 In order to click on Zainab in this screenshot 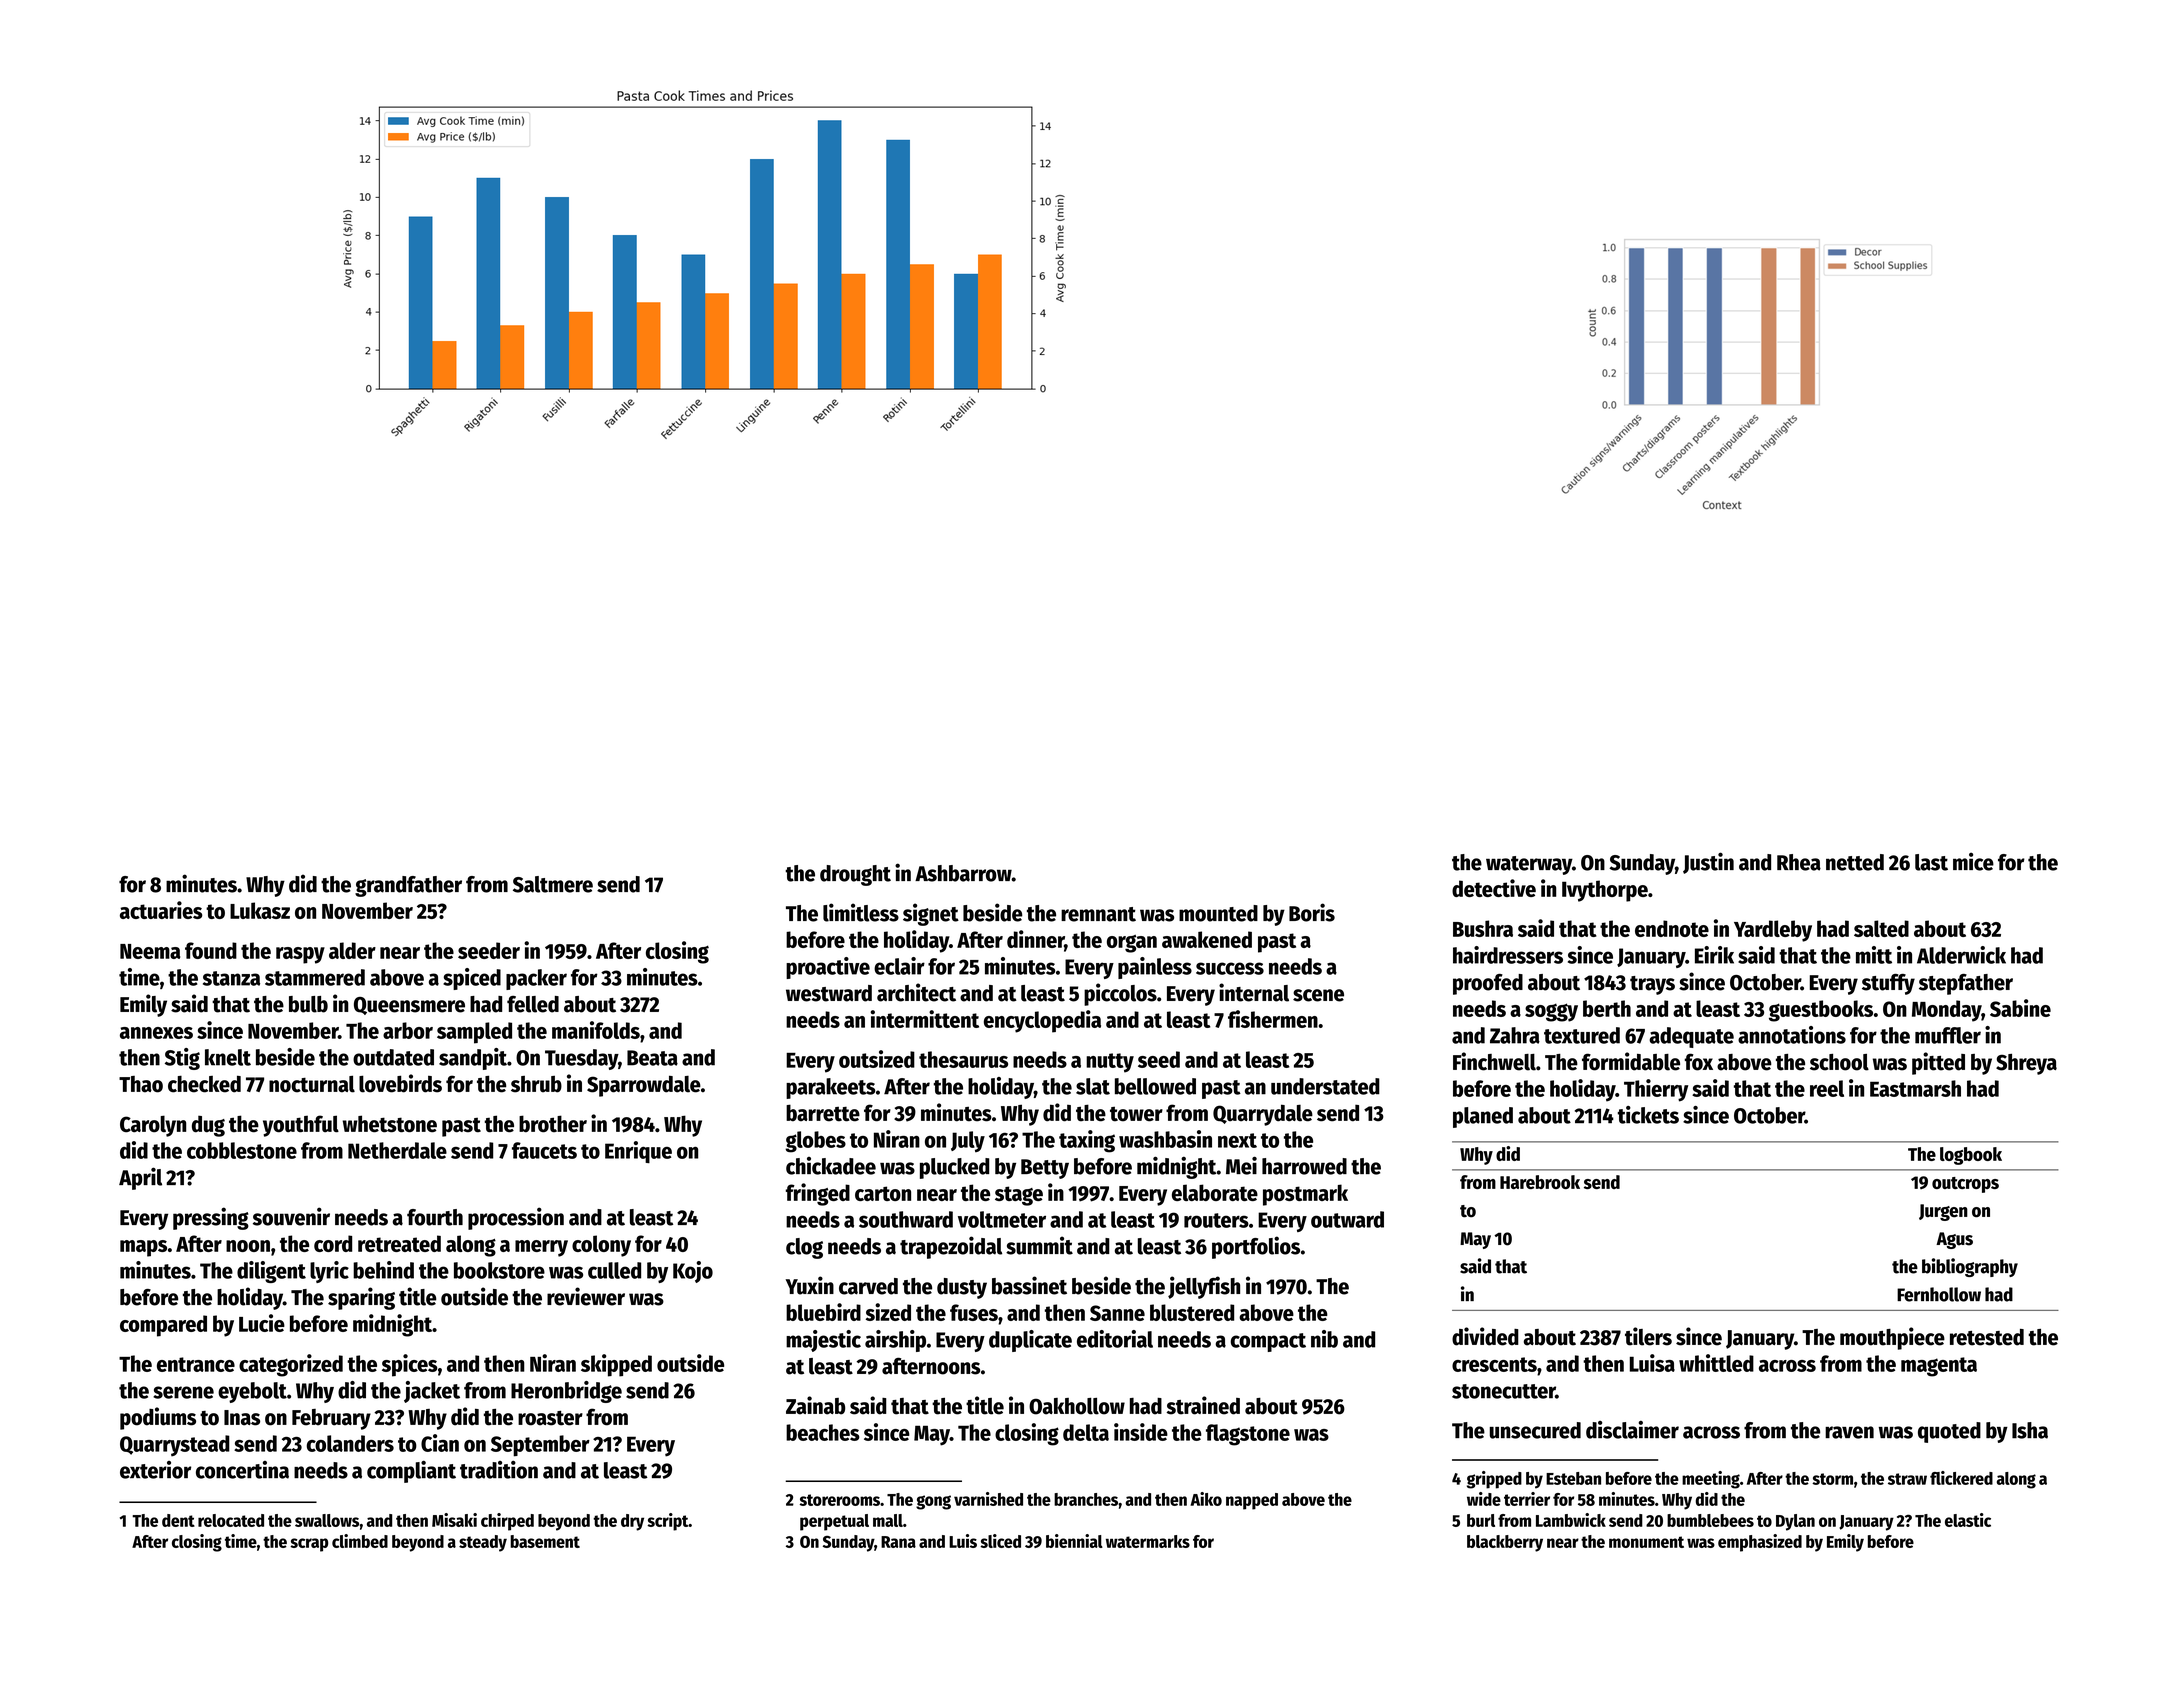, I will do `click(815, 1405)`.
